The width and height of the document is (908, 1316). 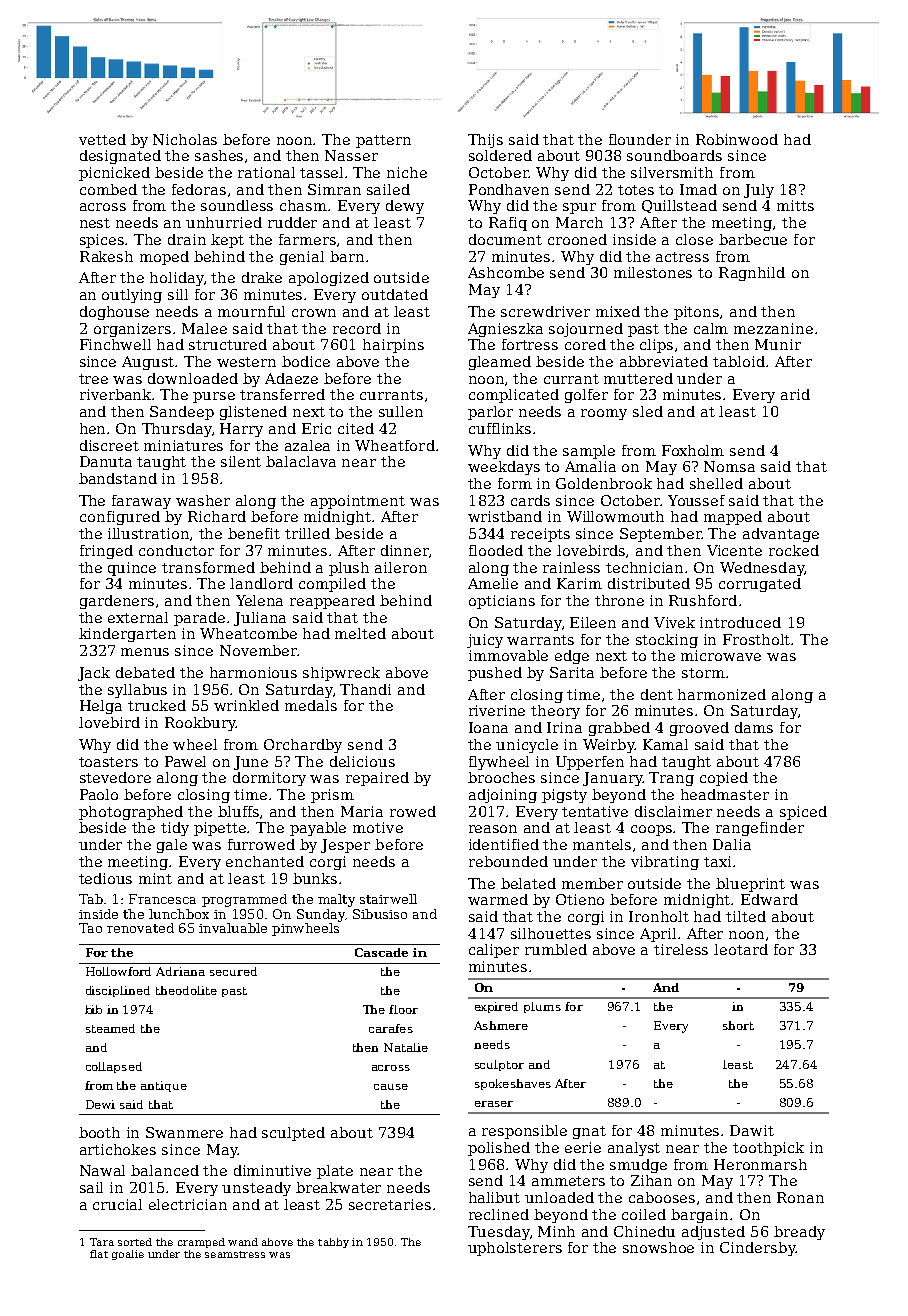 I want to click on pattern, so click(x=383, y=141).
